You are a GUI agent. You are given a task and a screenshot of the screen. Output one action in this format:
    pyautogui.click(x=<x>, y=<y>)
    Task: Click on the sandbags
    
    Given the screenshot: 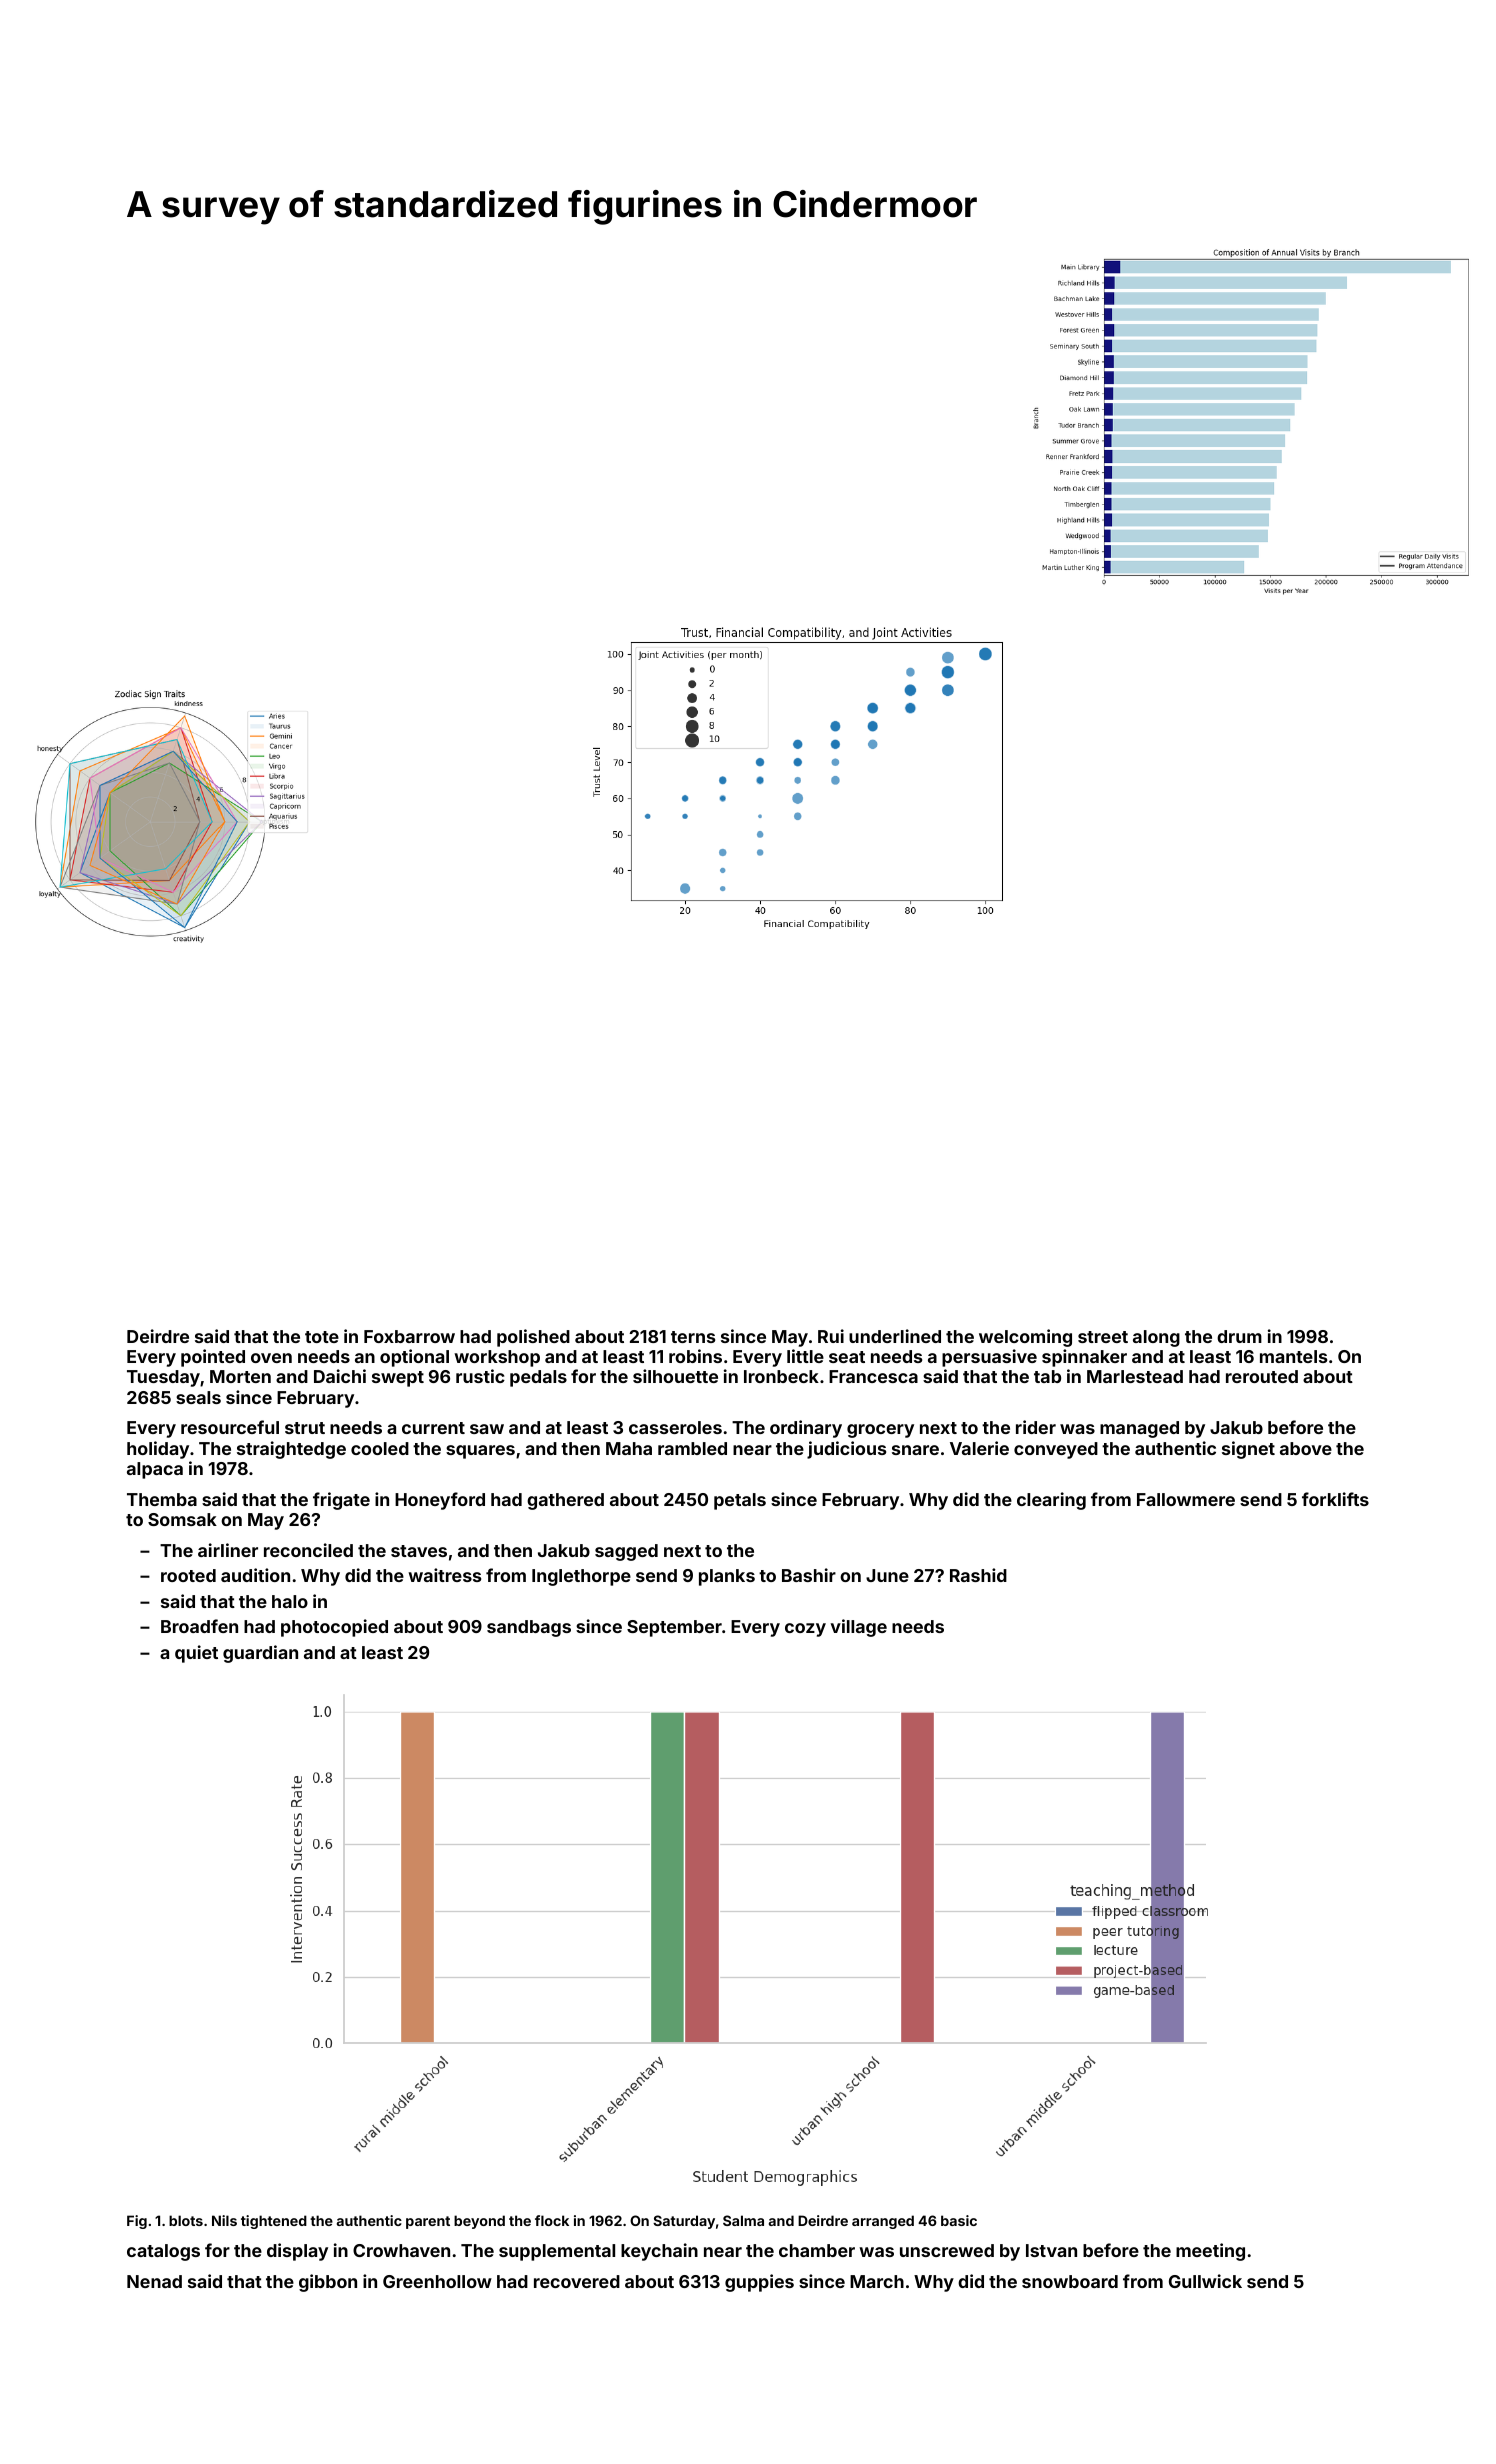 What is the action you would take?
    pyautogui.click(x=529, y=1628)
